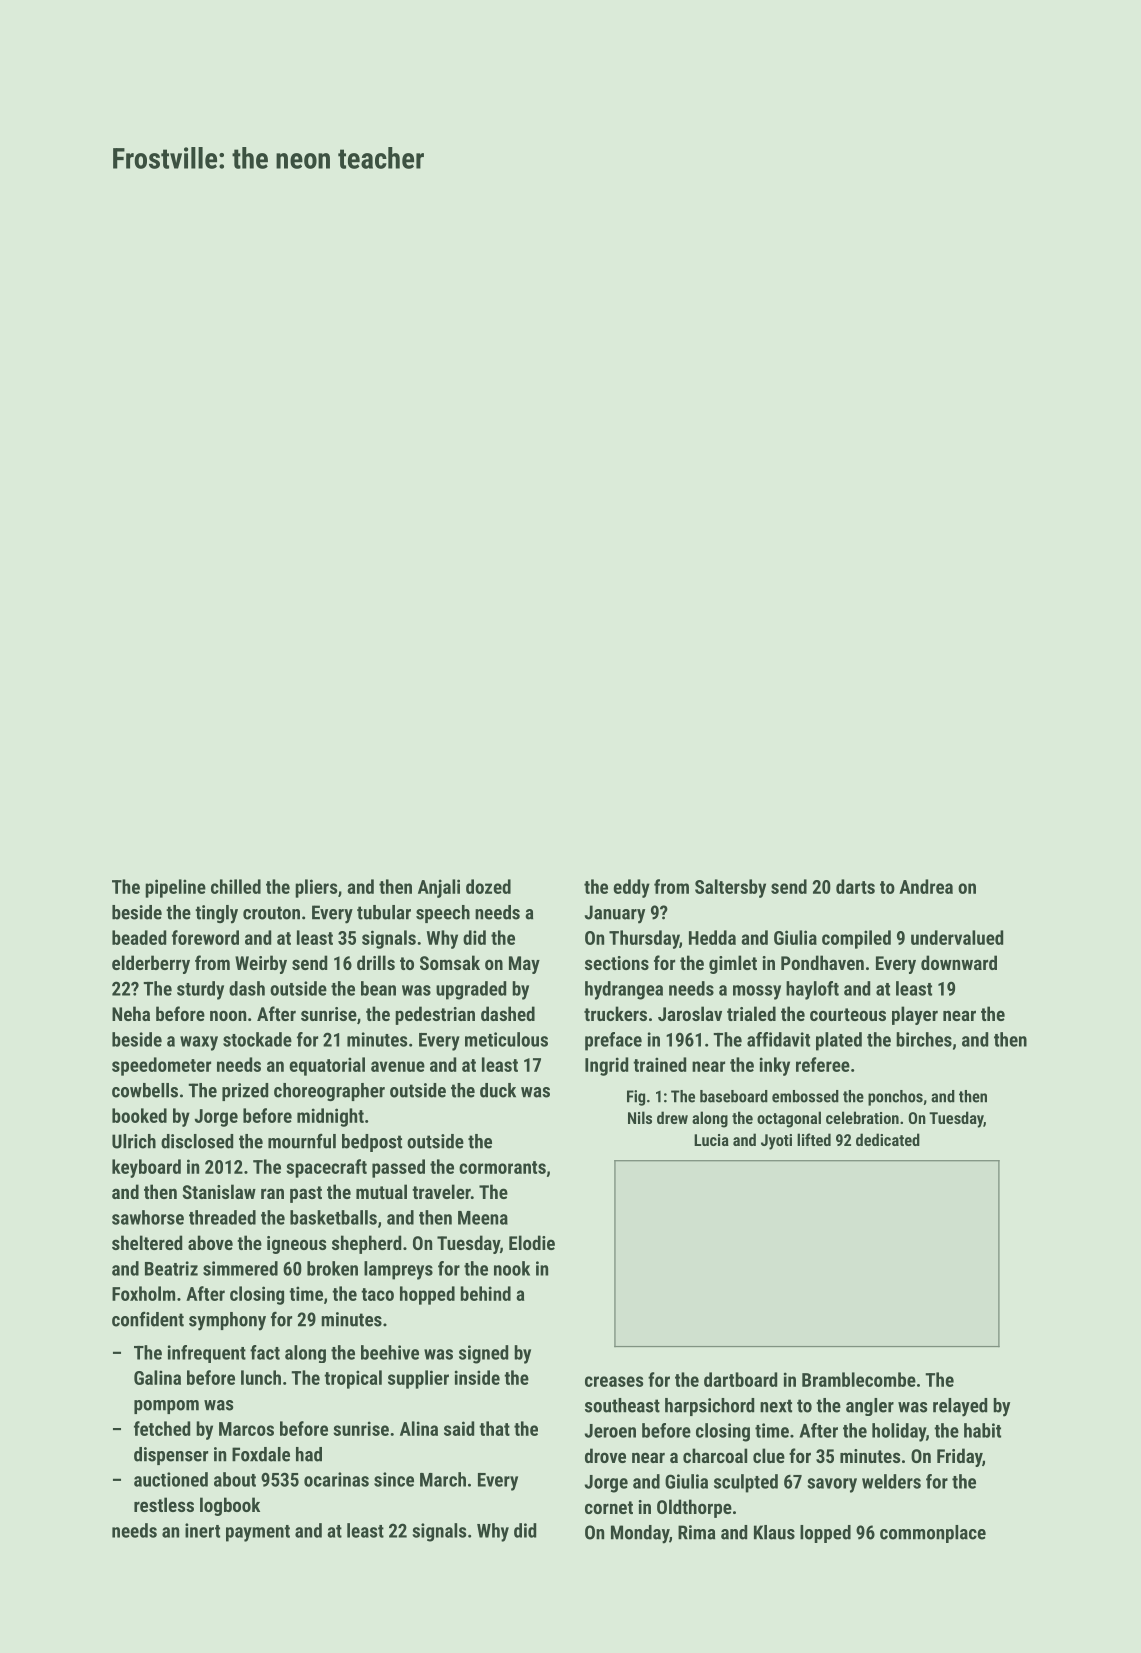 The width and height of the screenshot is (1141, 1653). What do you see at coordinates (227, 1321) in the screenshot?
I see `symphony` at bounding box center [227, 1321].
